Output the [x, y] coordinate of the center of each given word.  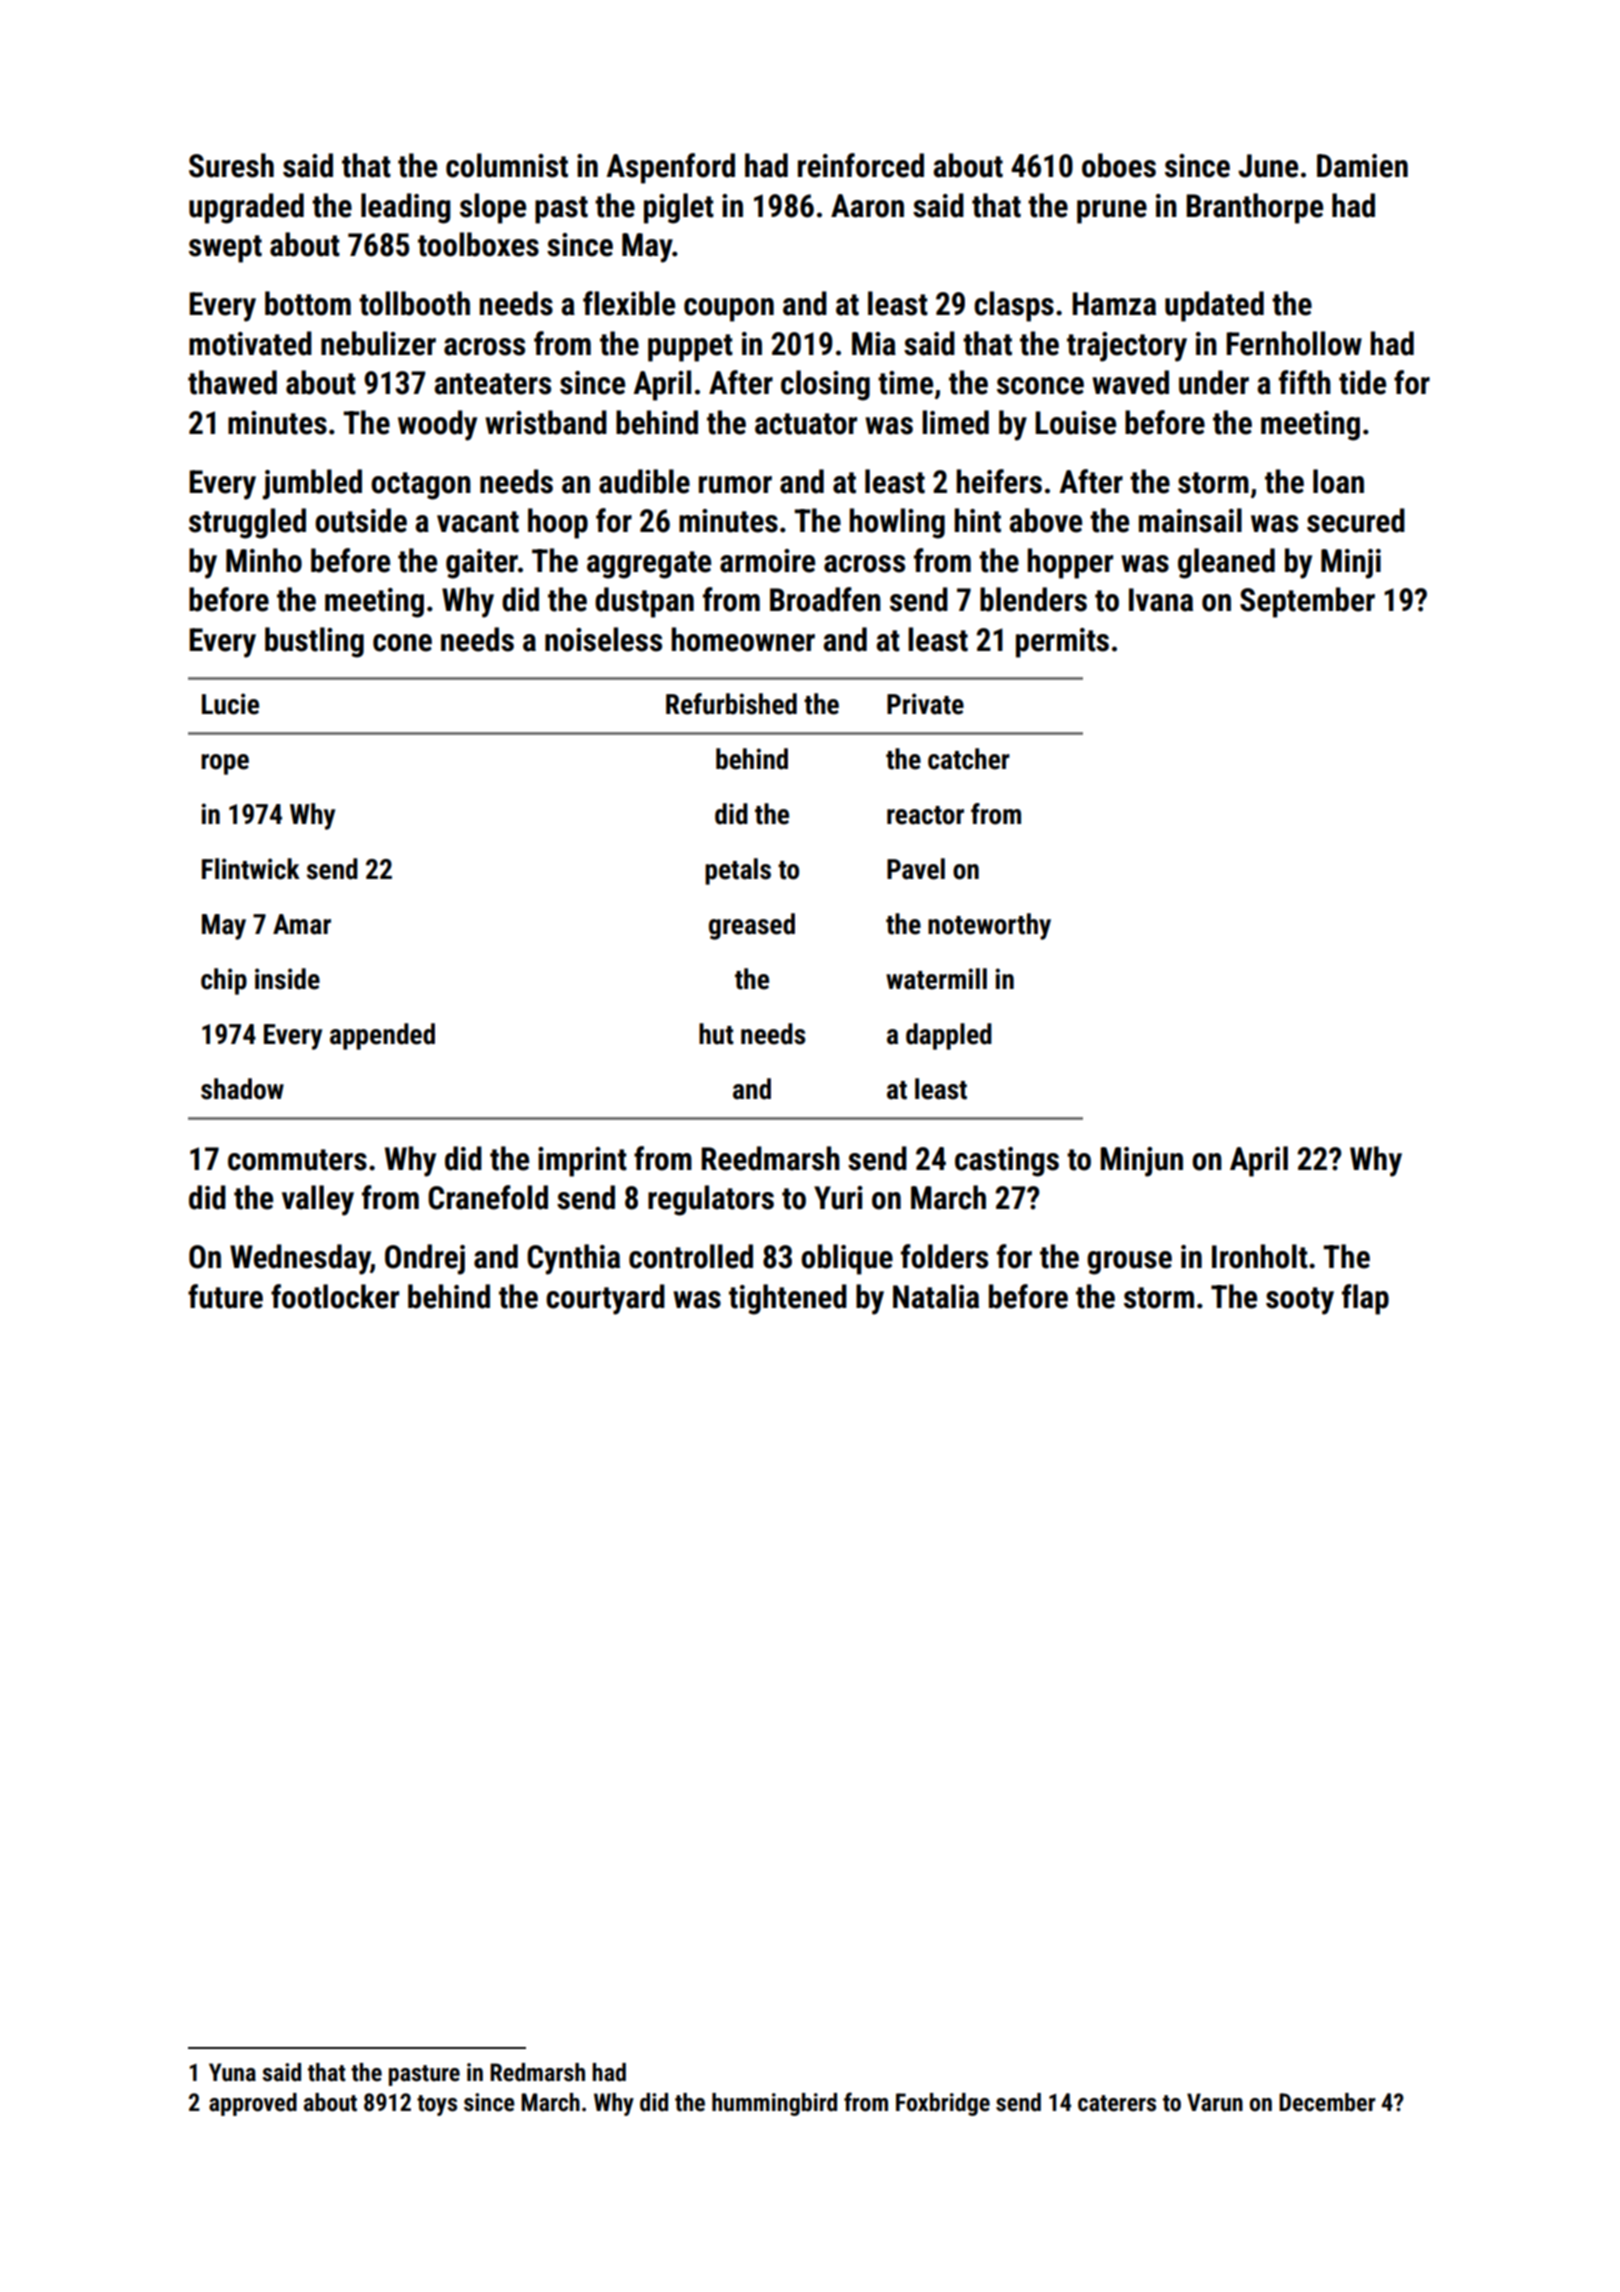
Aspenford [670, 168]
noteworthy [989, 926]
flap [1365, 1299]
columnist [507, 165]
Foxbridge [943, 2104]
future [225, 1296]
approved [253, 2104]
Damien [1362, 166]
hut [716, 1034]
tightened [788, 1299]
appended [382, 1036]
